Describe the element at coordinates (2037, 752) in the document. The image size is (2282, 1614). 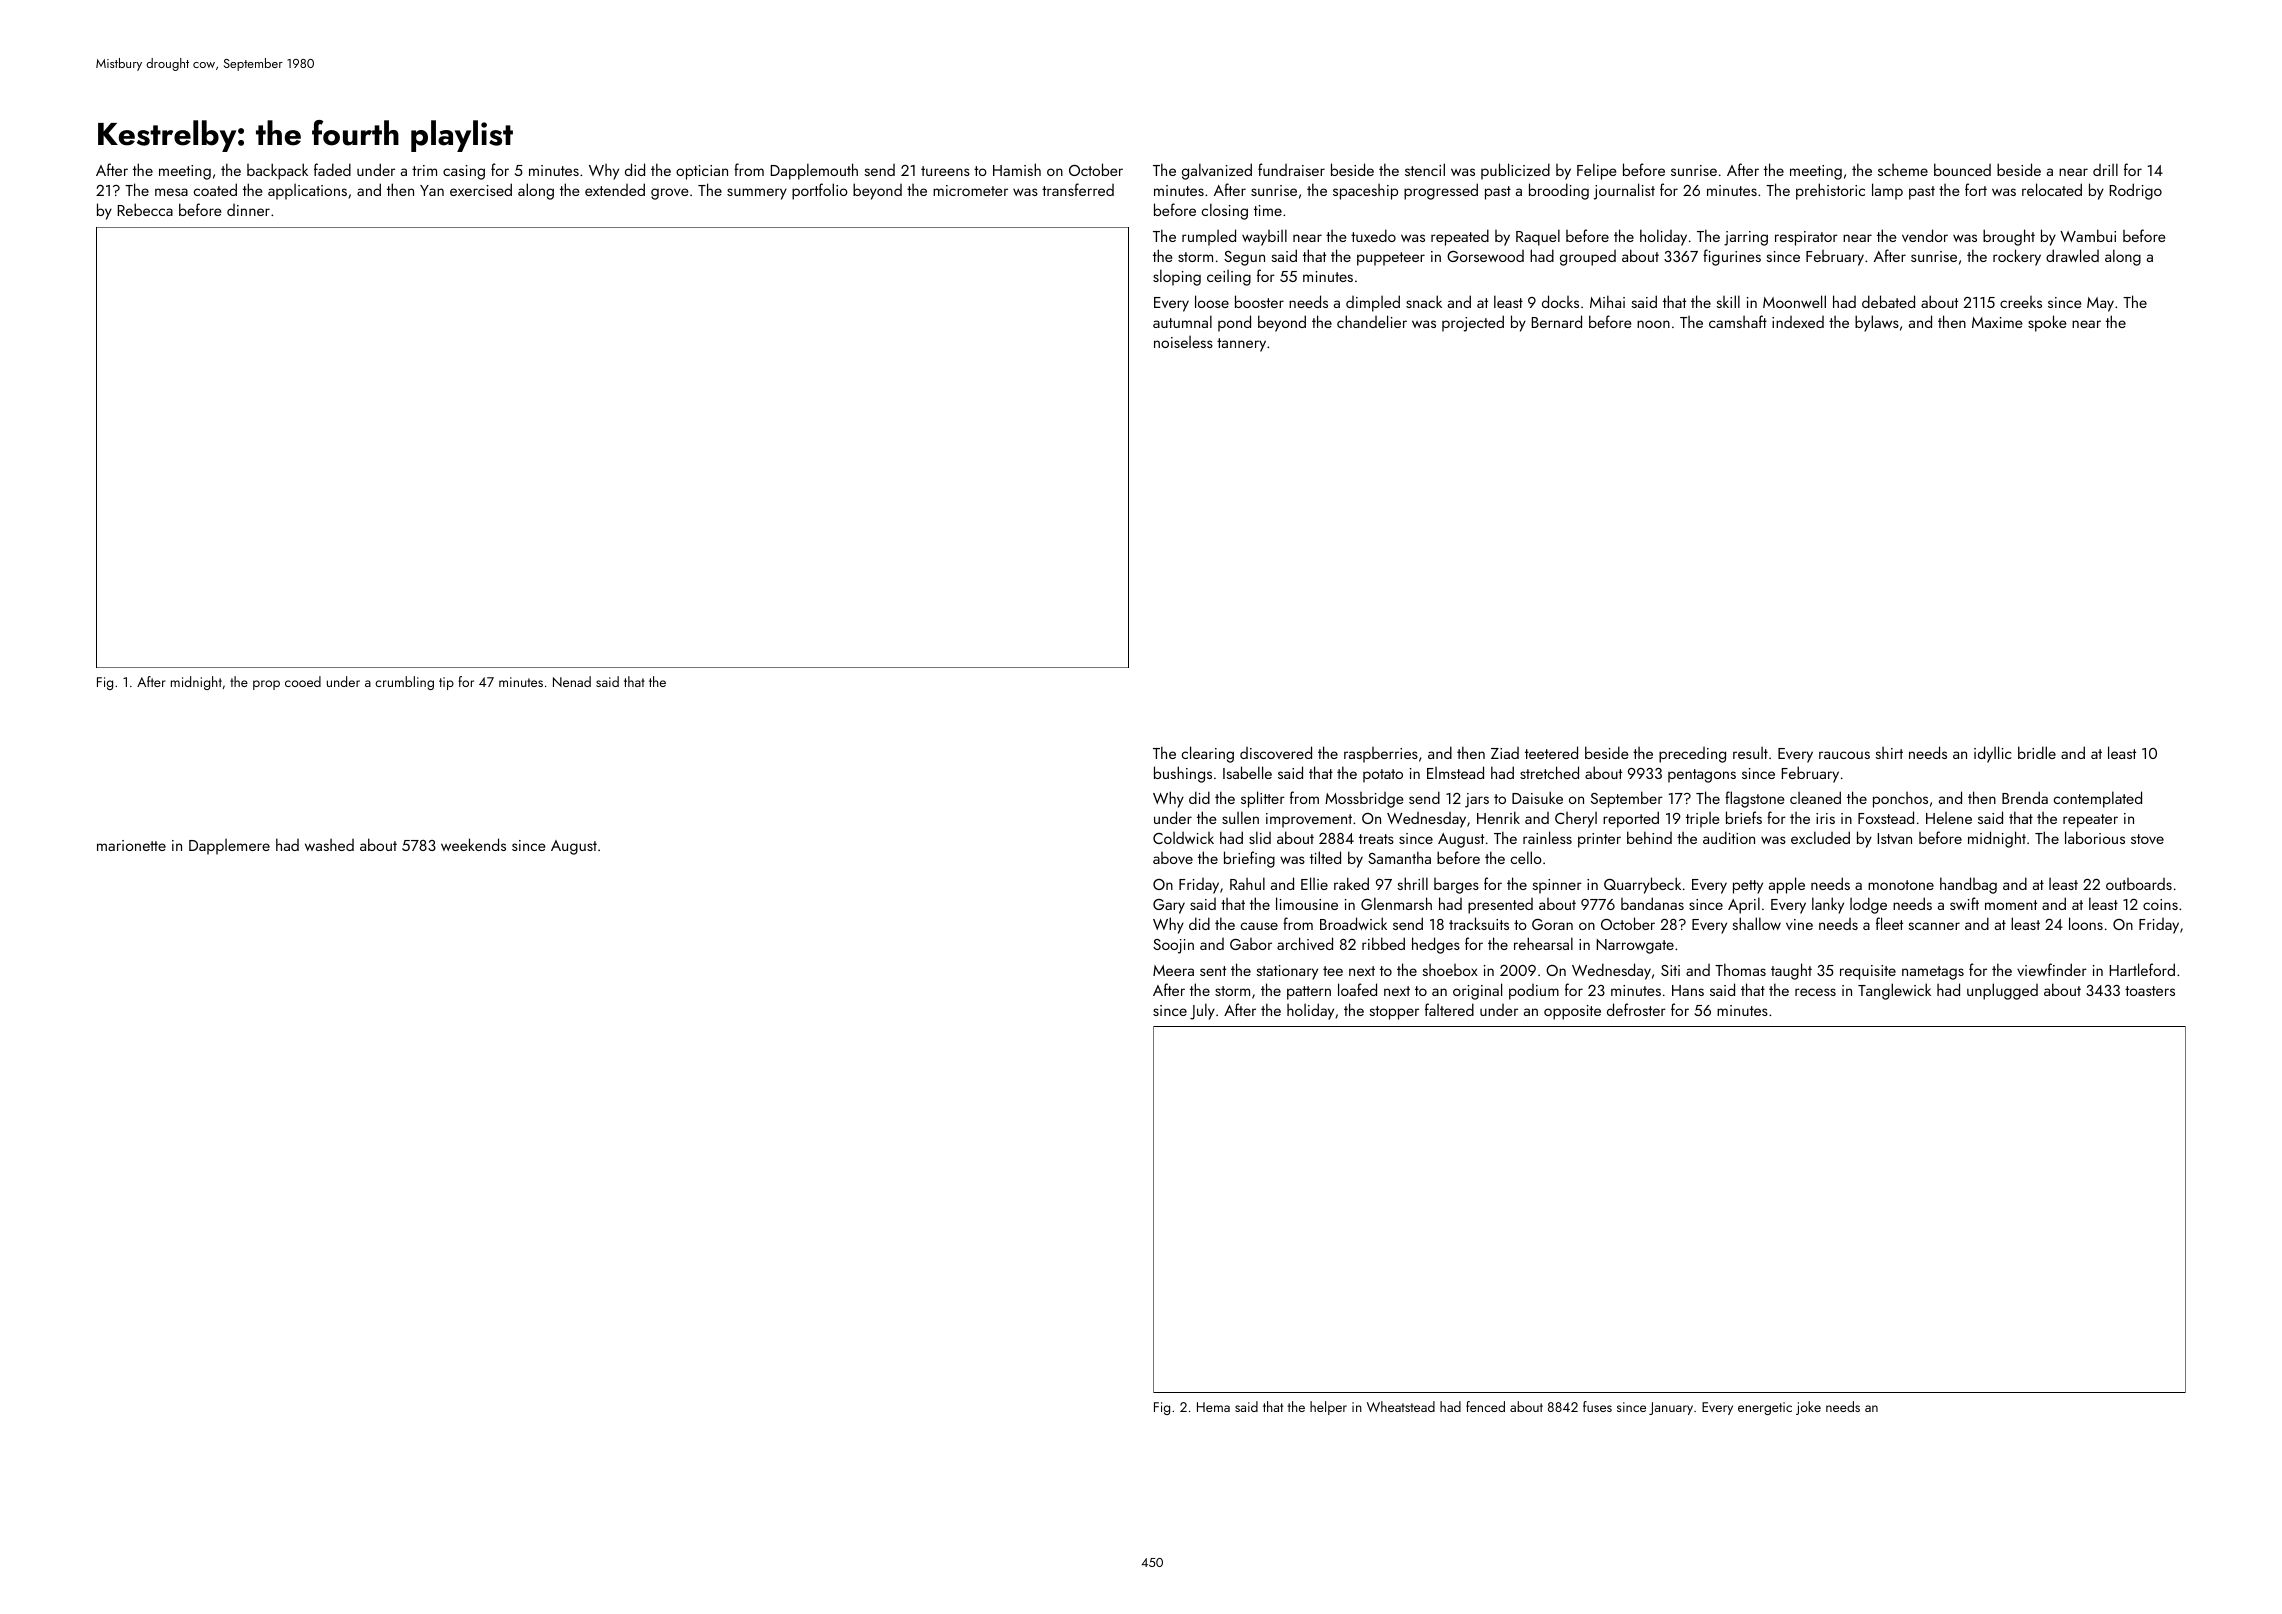
I see `bridle` at that location.
